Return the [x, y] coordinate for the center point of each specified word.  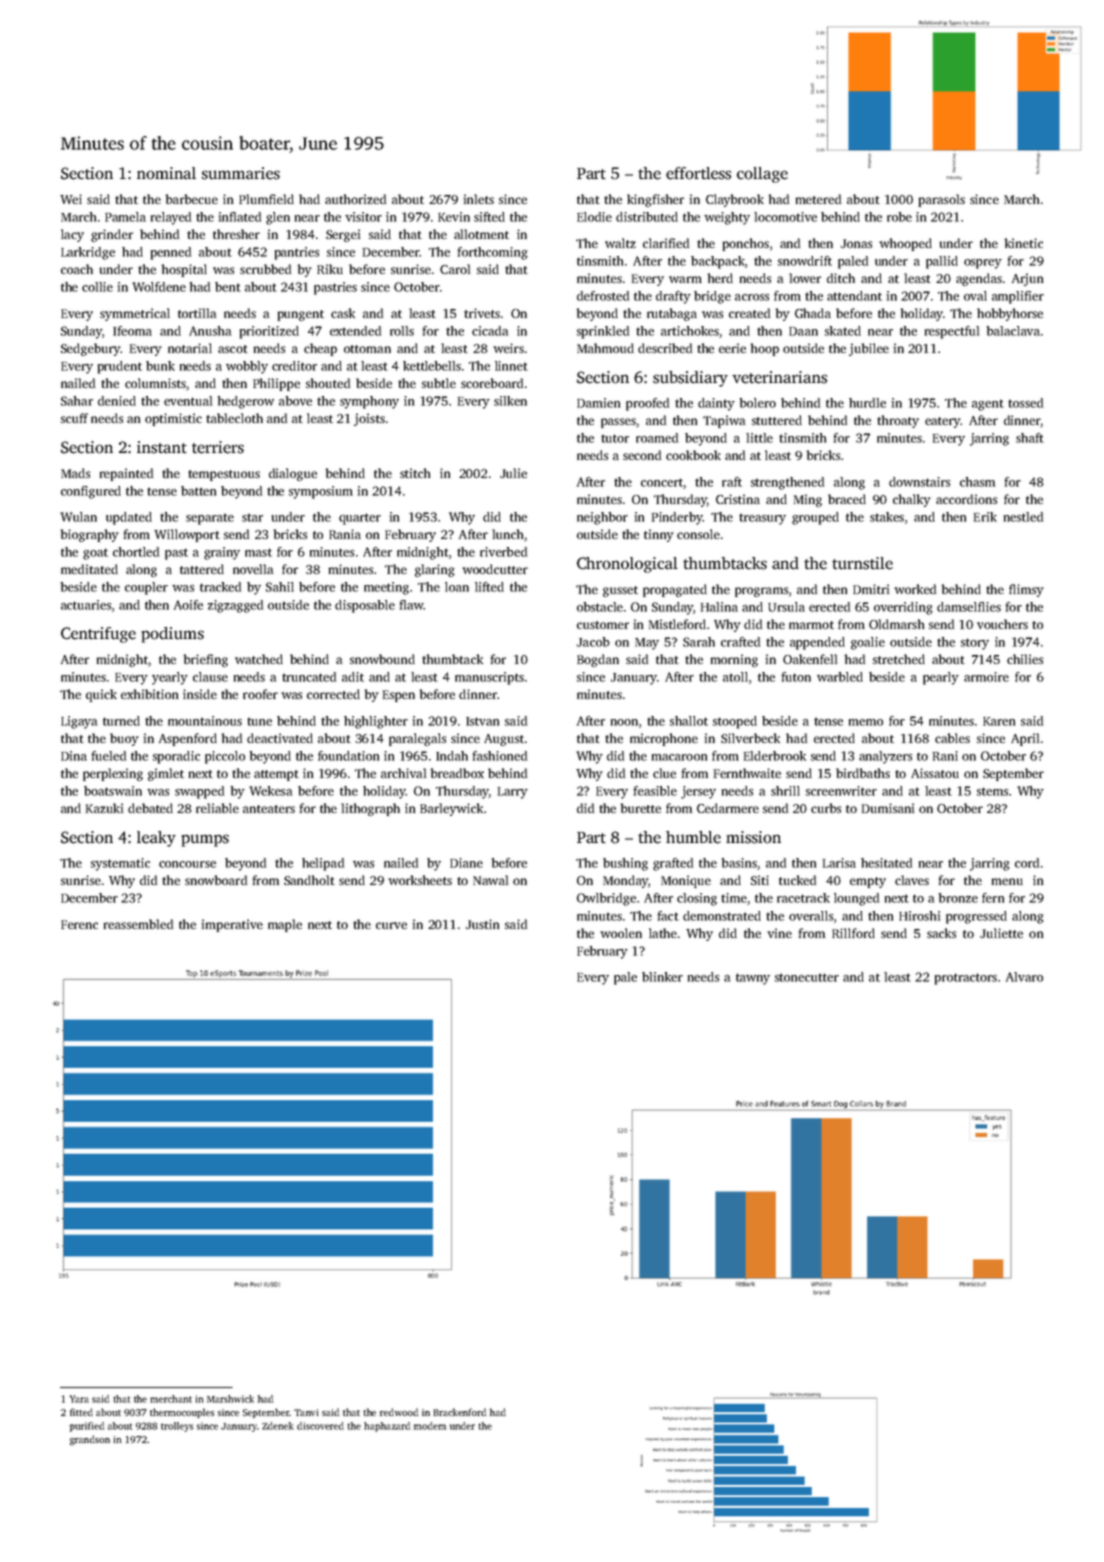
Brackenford [459, 1412]
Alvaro [1024, 977]
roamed [657, 438]
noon [624, 722]
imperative [232, 925]
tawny [753, 979]
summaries [241, 173]
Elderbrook [775, 756]
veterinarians [779, 377]
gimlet [166, 774]
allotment [481, 234]
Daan [803, 331]
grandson [90, 1440]
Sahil [280, 587]
